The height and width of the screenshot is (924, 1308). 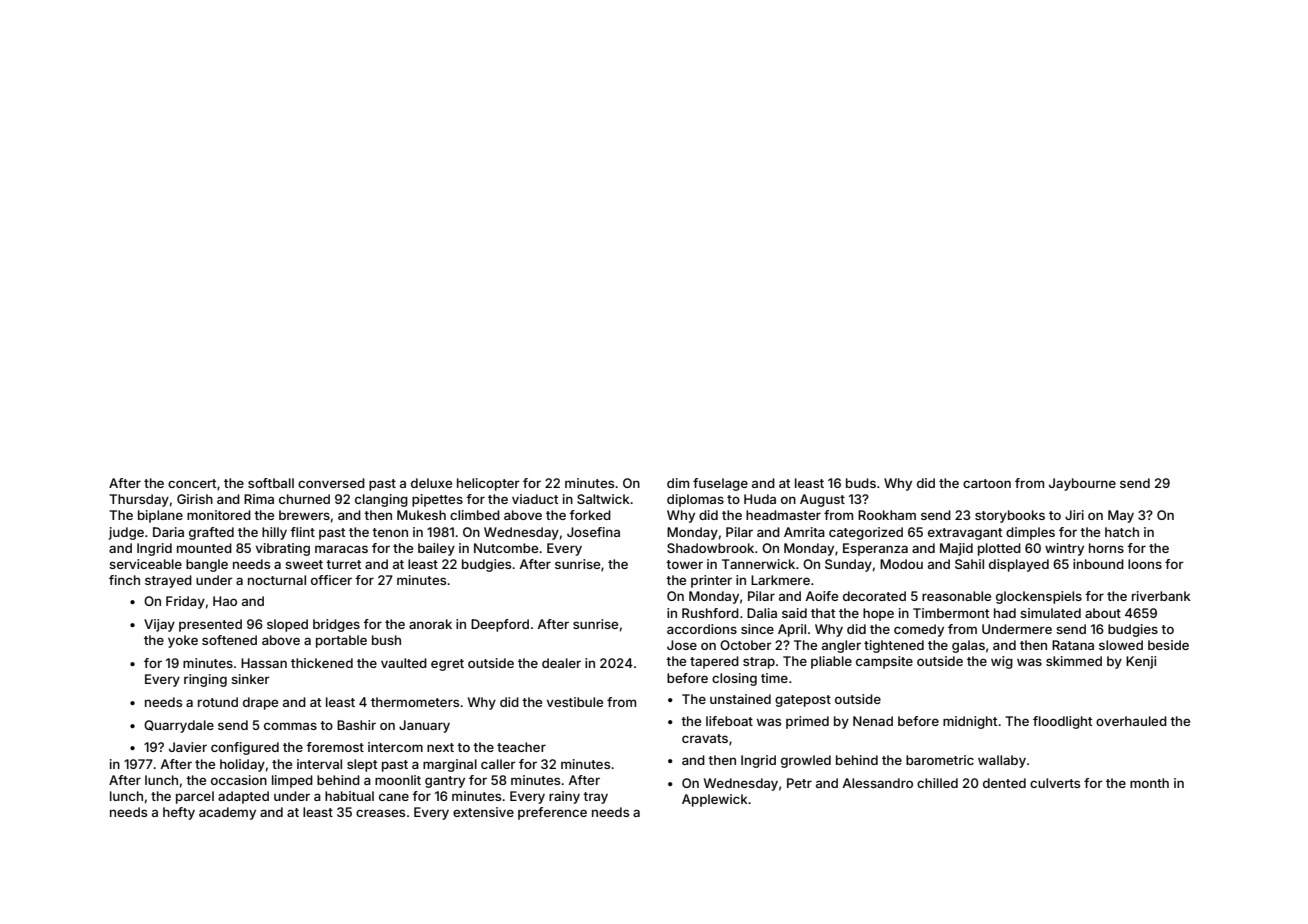 What do you see at coordinates (302, 532) in the screenshot?
I see `flint` at bounding box center [302, 532].
